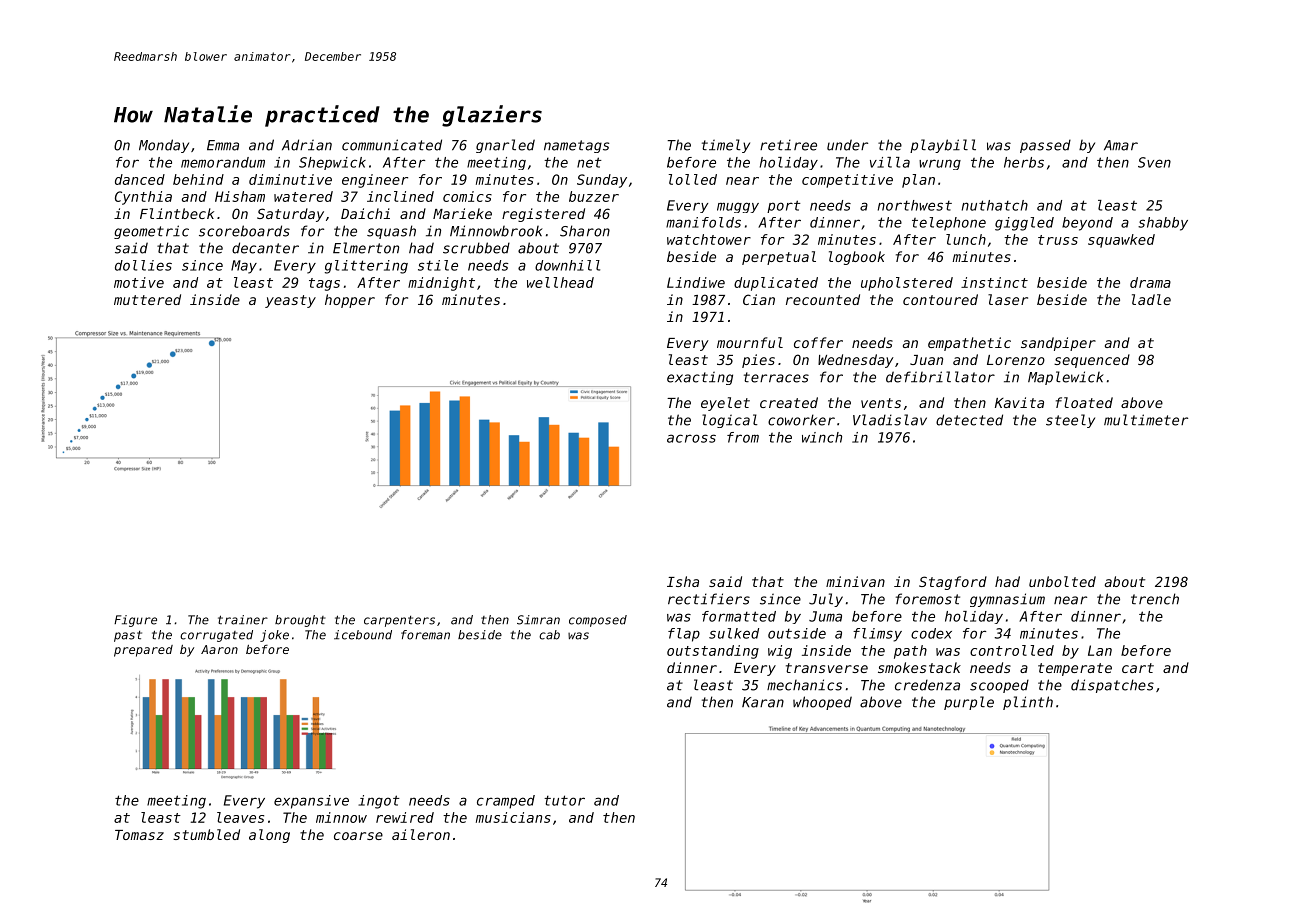 This screenshot has height=924, width=1308. I want to click on Juan, so click(926, 360).
